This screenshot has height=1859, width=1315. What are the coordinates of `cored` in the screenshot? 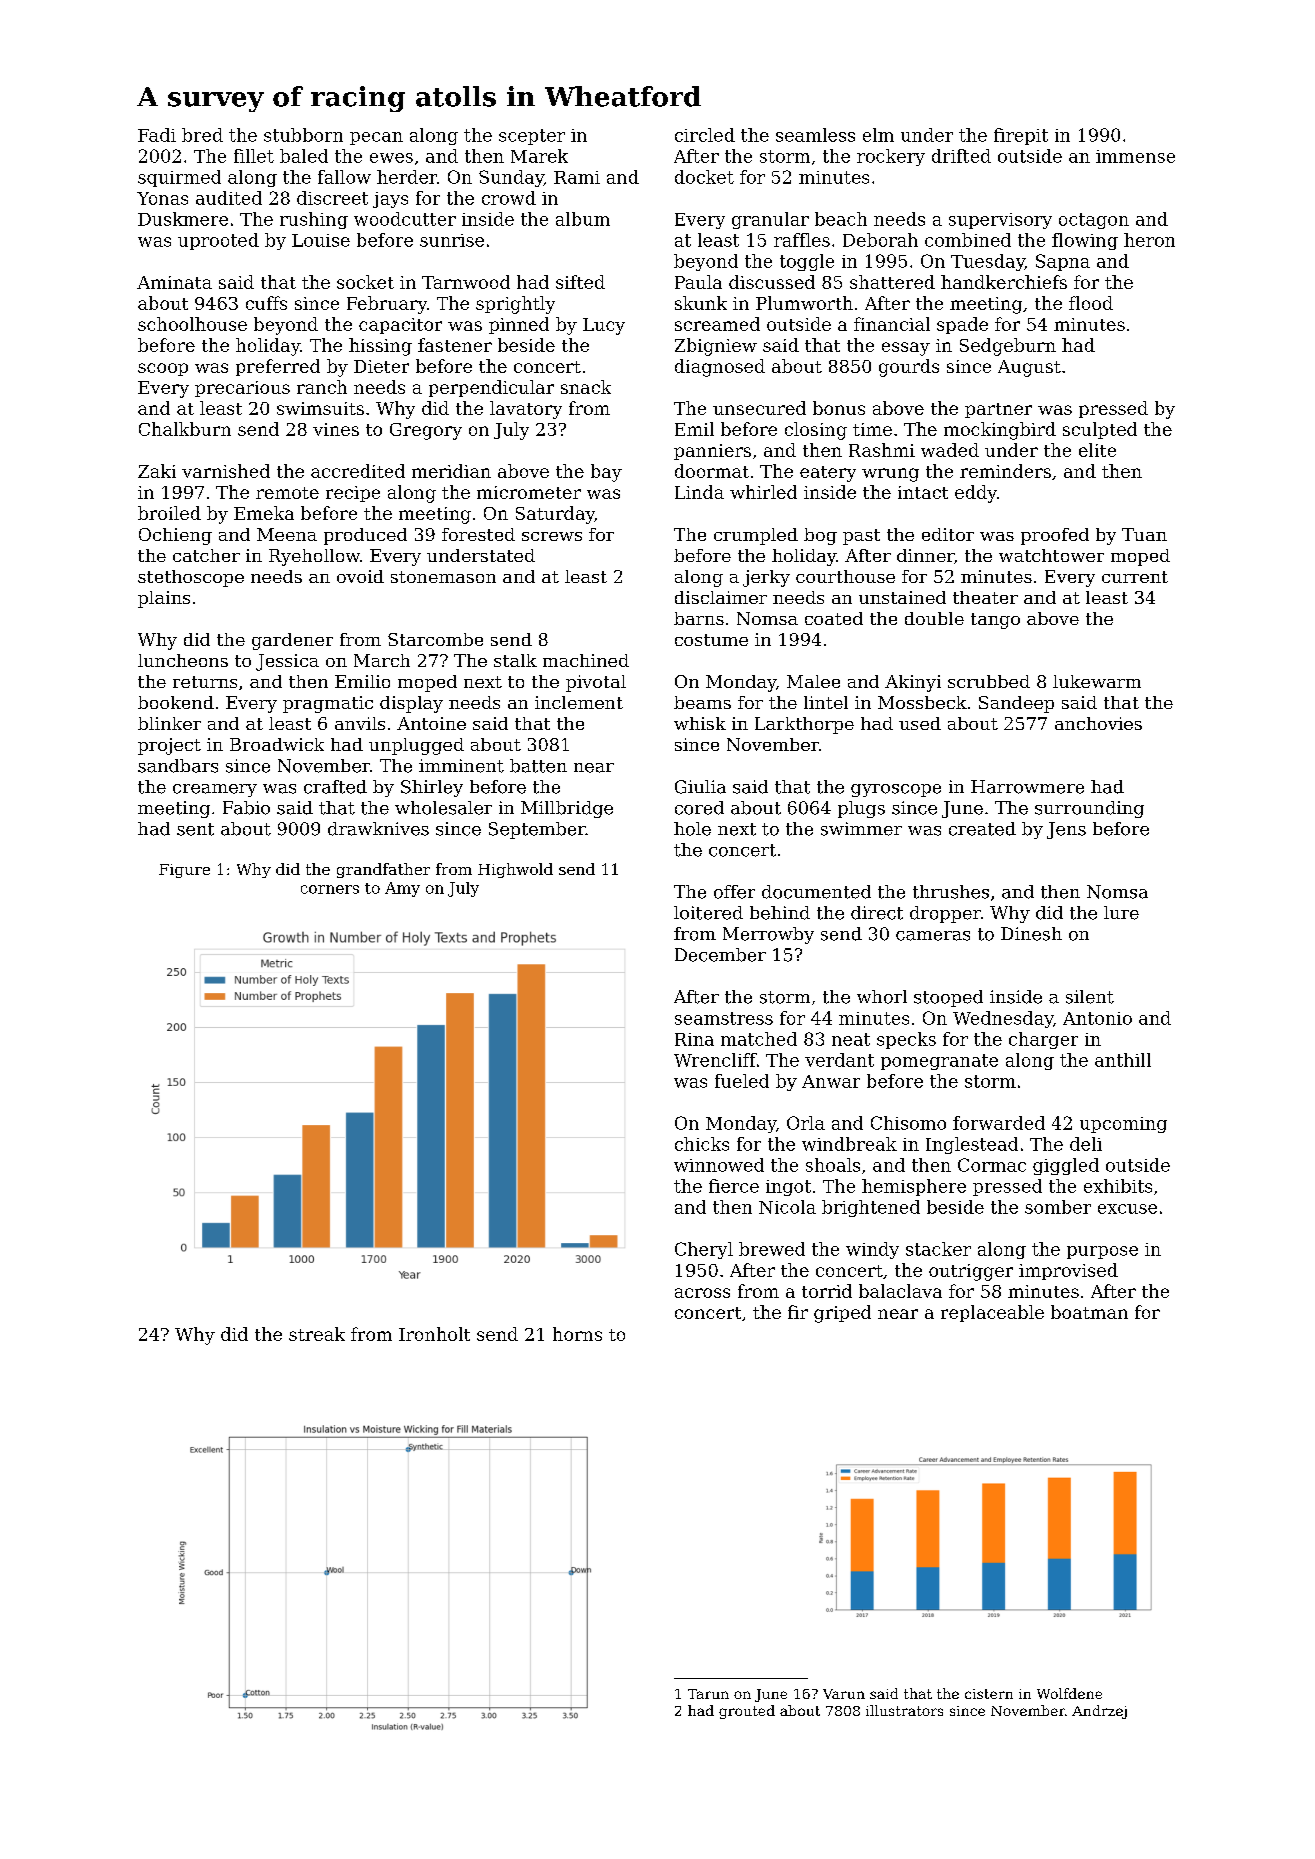 It's located at (699, 808).
